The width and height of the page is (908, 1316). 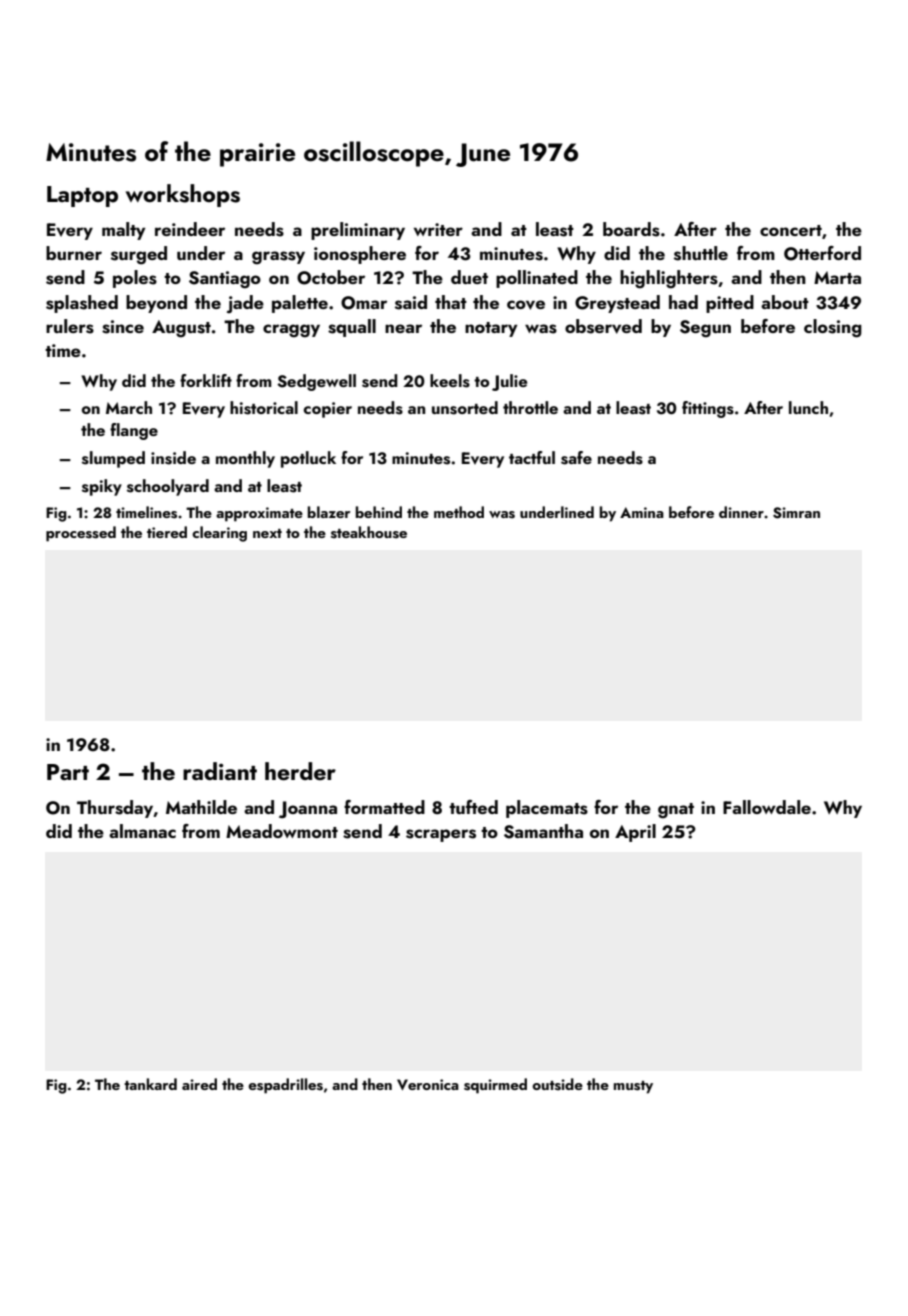 I want to click on espadrilles, so click(x=285, y=1086).
